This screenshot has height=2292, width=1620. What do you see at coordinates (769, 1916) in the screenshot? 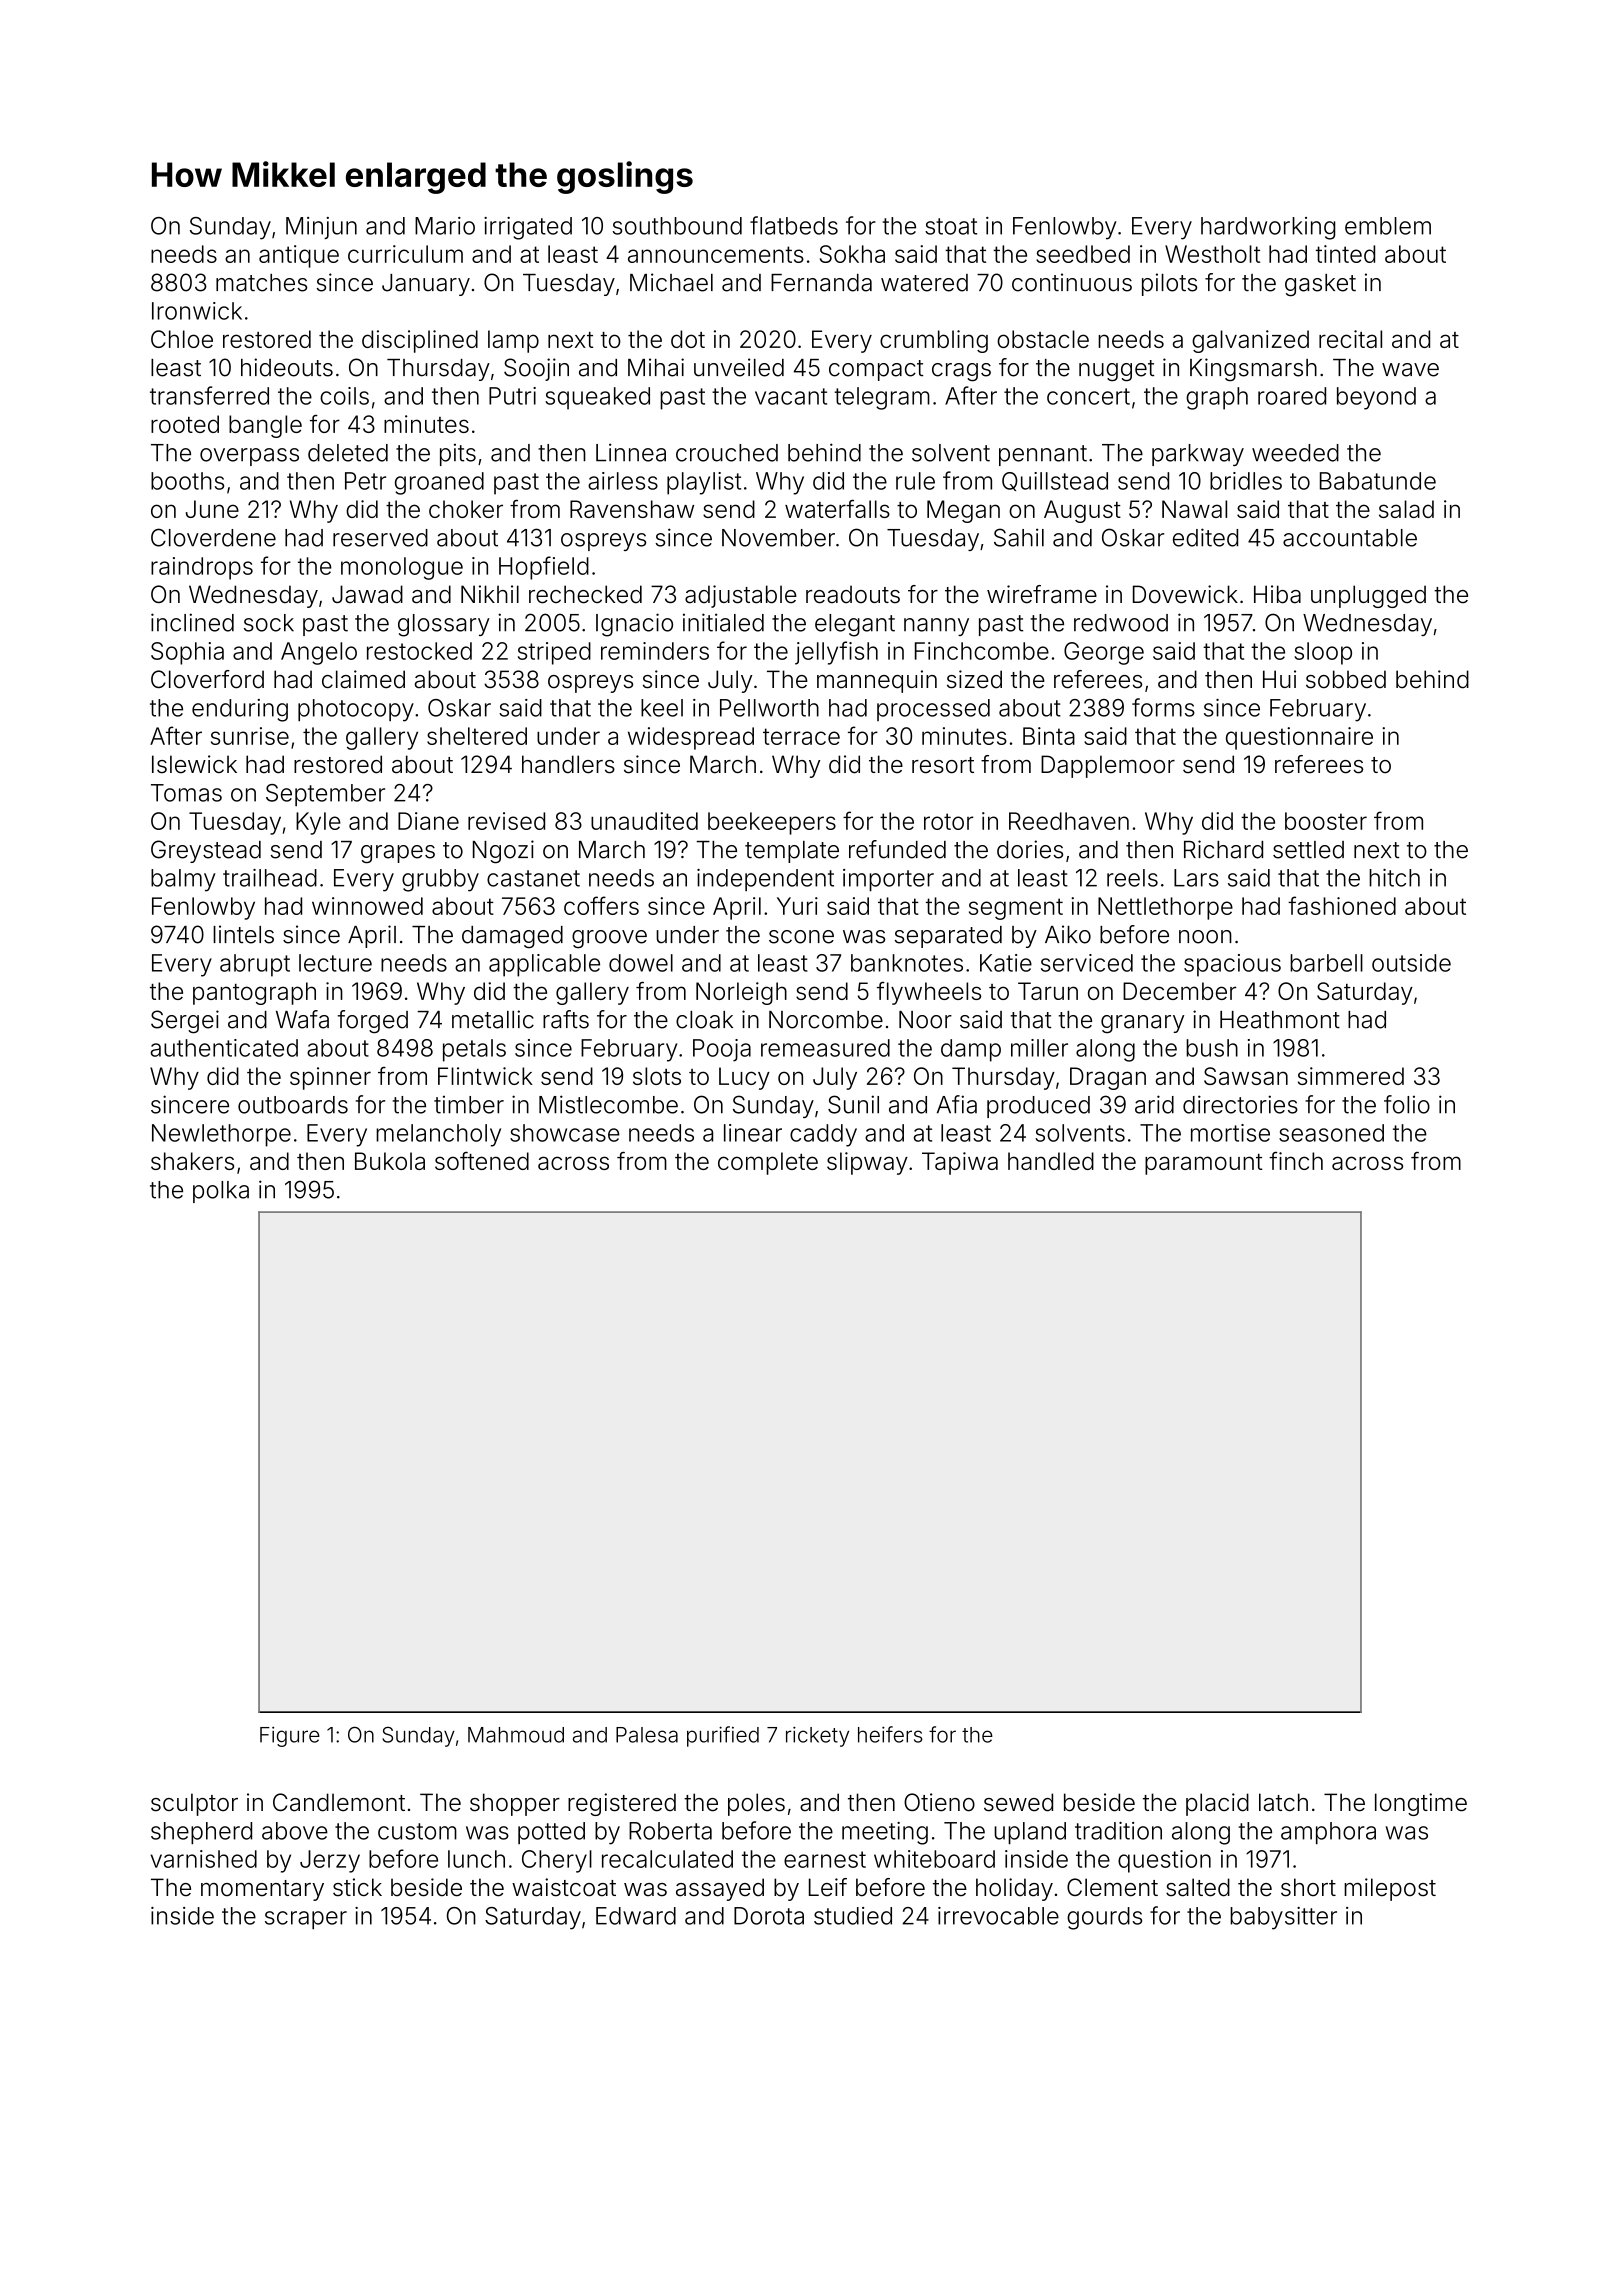
I see `Dorota` at bounding box center [769, 1916].
